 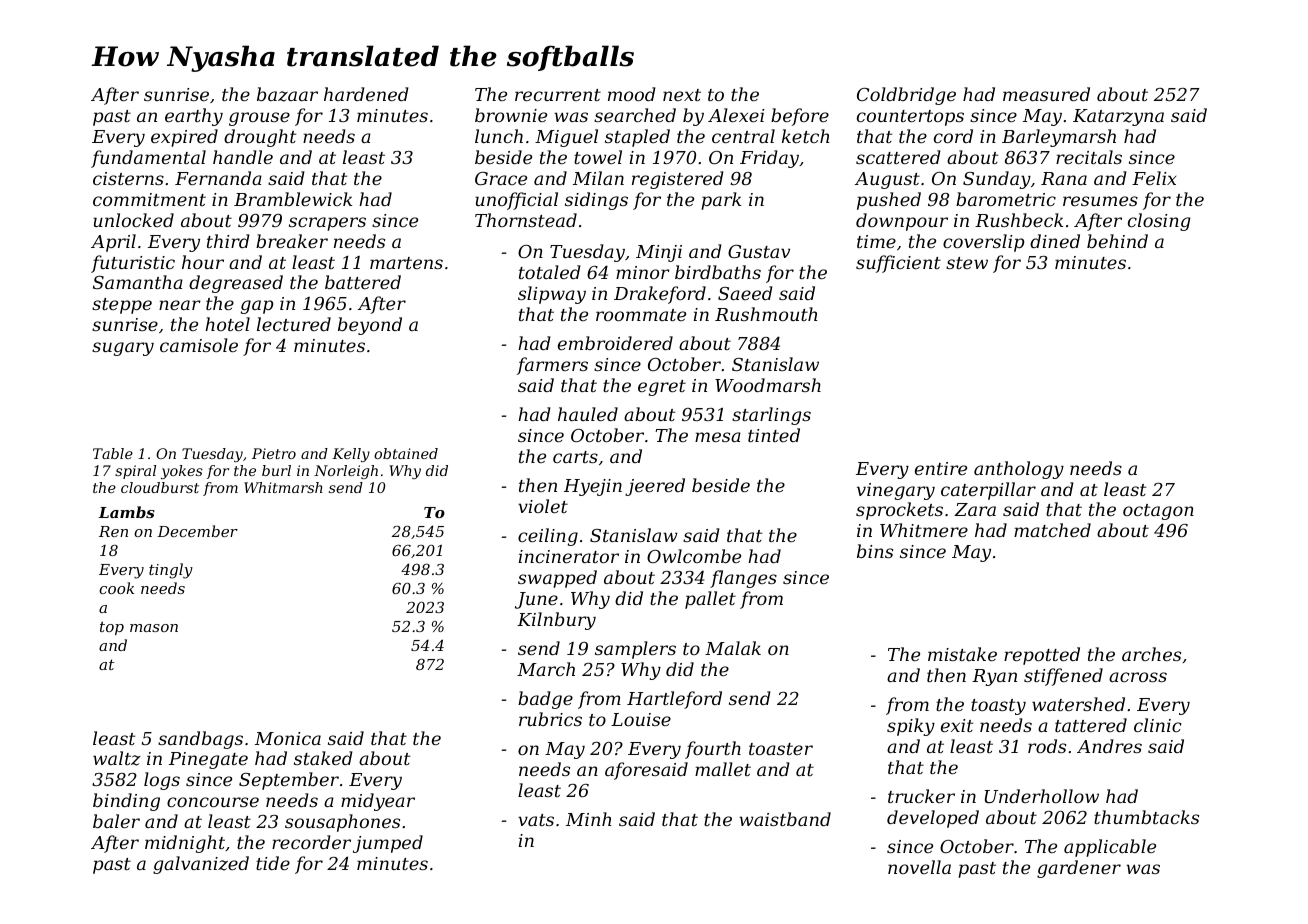 What do you see at coordinates (906, 96) in the page?
I see `Coldbridge` at bounding box center [906, 96].
